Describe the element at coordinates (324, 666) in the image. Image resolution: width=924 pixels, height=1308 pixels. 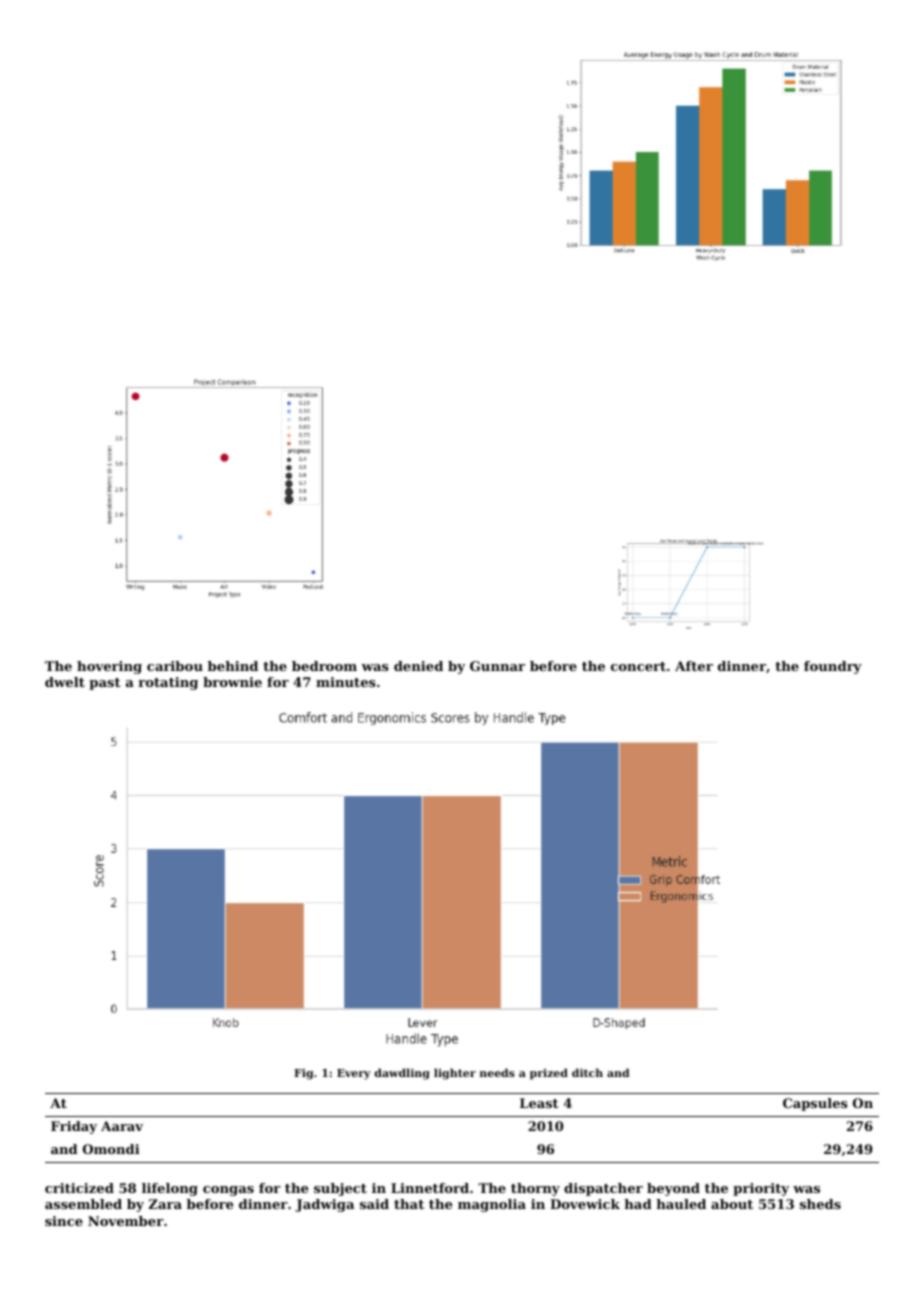
I see `bedroom` at that location.
